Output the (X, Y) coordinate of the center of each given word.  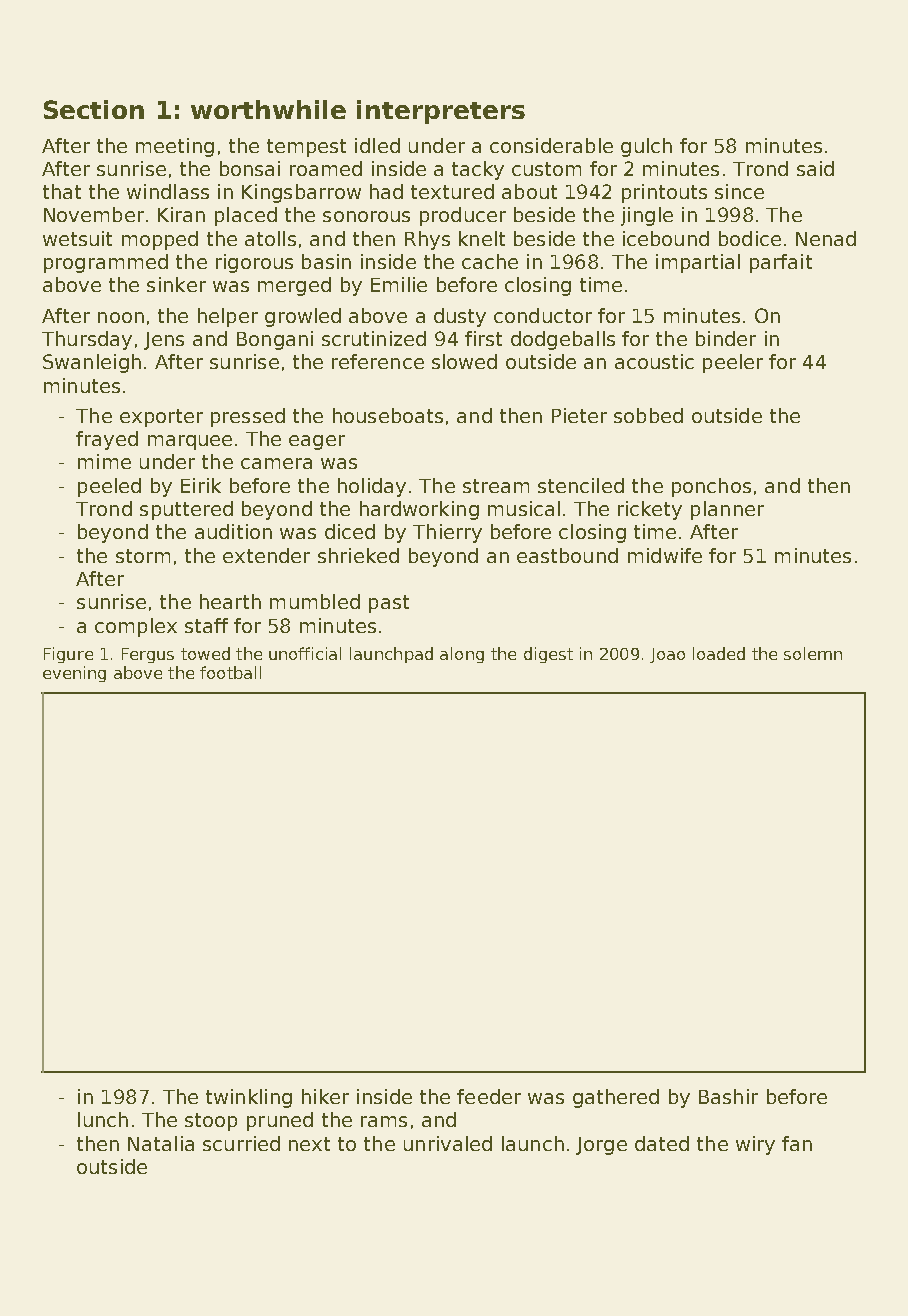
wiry (755, 1145)
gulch (646, 147)
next (309, 1144)
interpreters (441, 112)
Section (94, 109)
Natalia (161, 1143)
